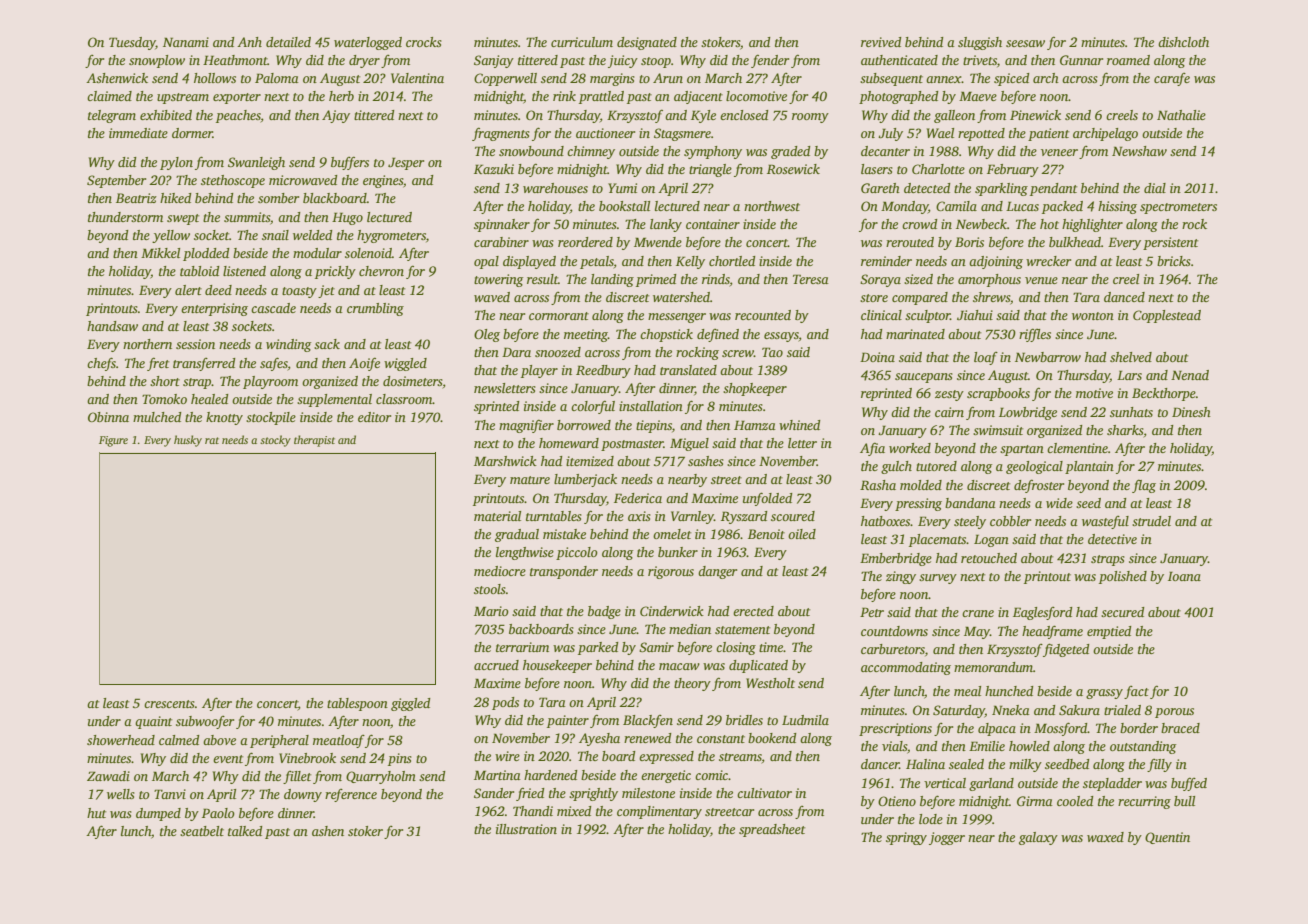  Describe the element at coordinates (202, 831) in the page. I see `seatbelt` at that location.
